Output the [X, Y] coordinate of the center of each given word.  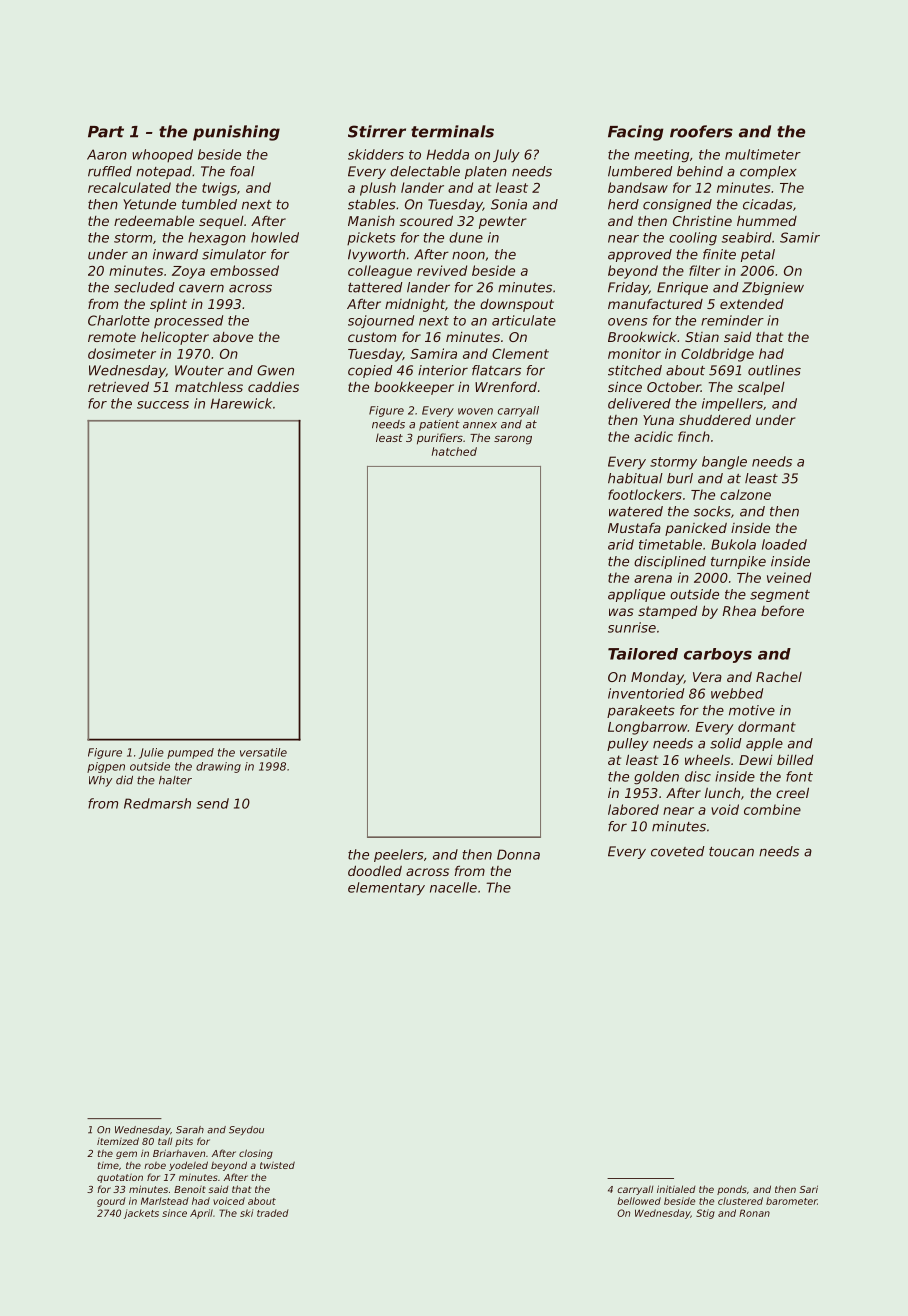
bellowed [639, 1201]
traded [273, 1213]
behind [700, 171]
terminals [452, 131]
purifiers [440, 438]
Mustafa [634, 528]
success [163, 405]
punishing [236, 133]
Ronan [754, 1213]
